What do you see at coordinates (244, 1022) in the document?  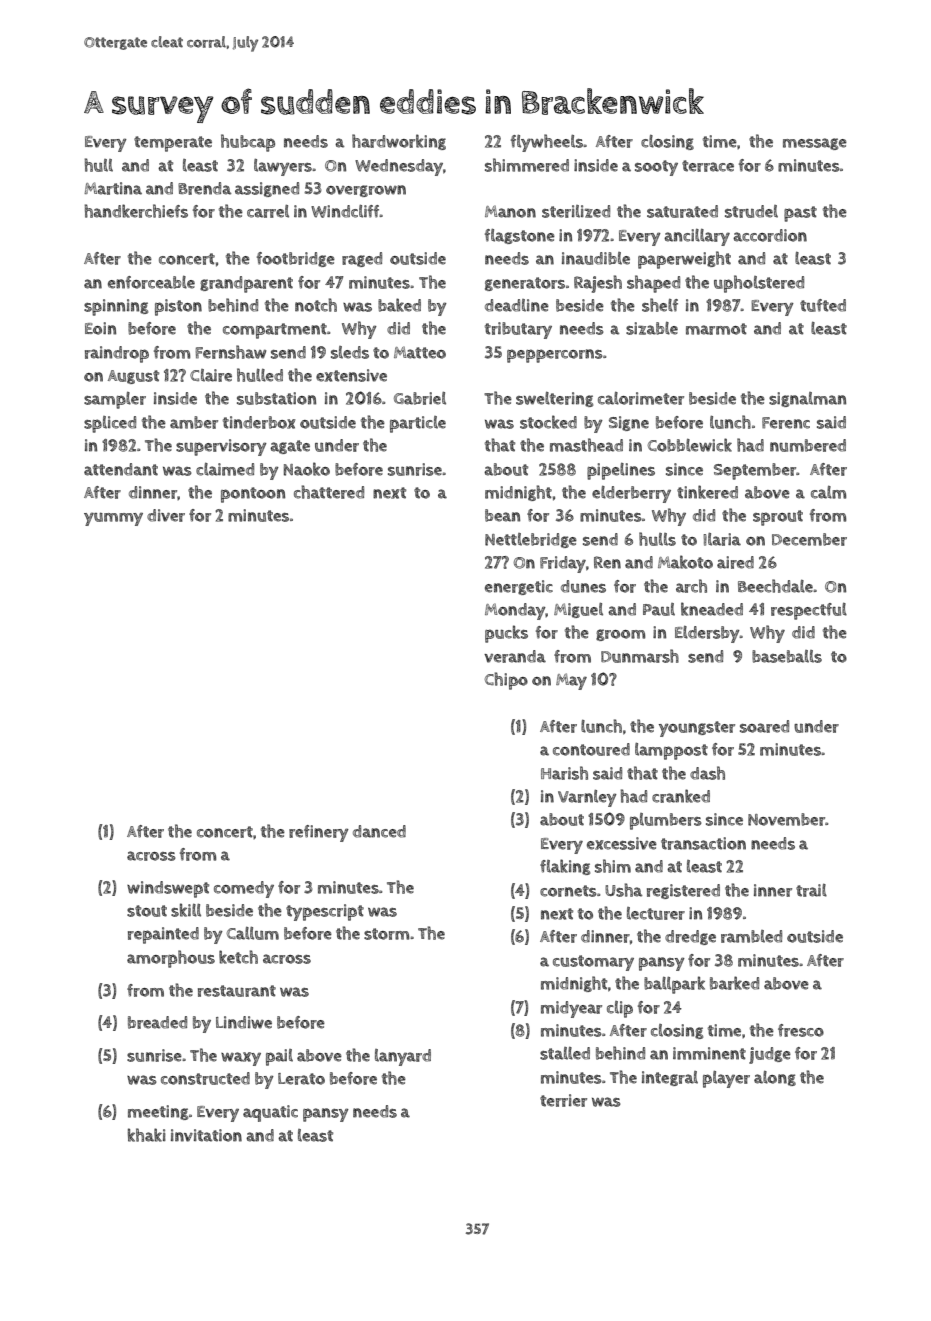 I see `Lindiwe` at bounding box center [244, 1022].
